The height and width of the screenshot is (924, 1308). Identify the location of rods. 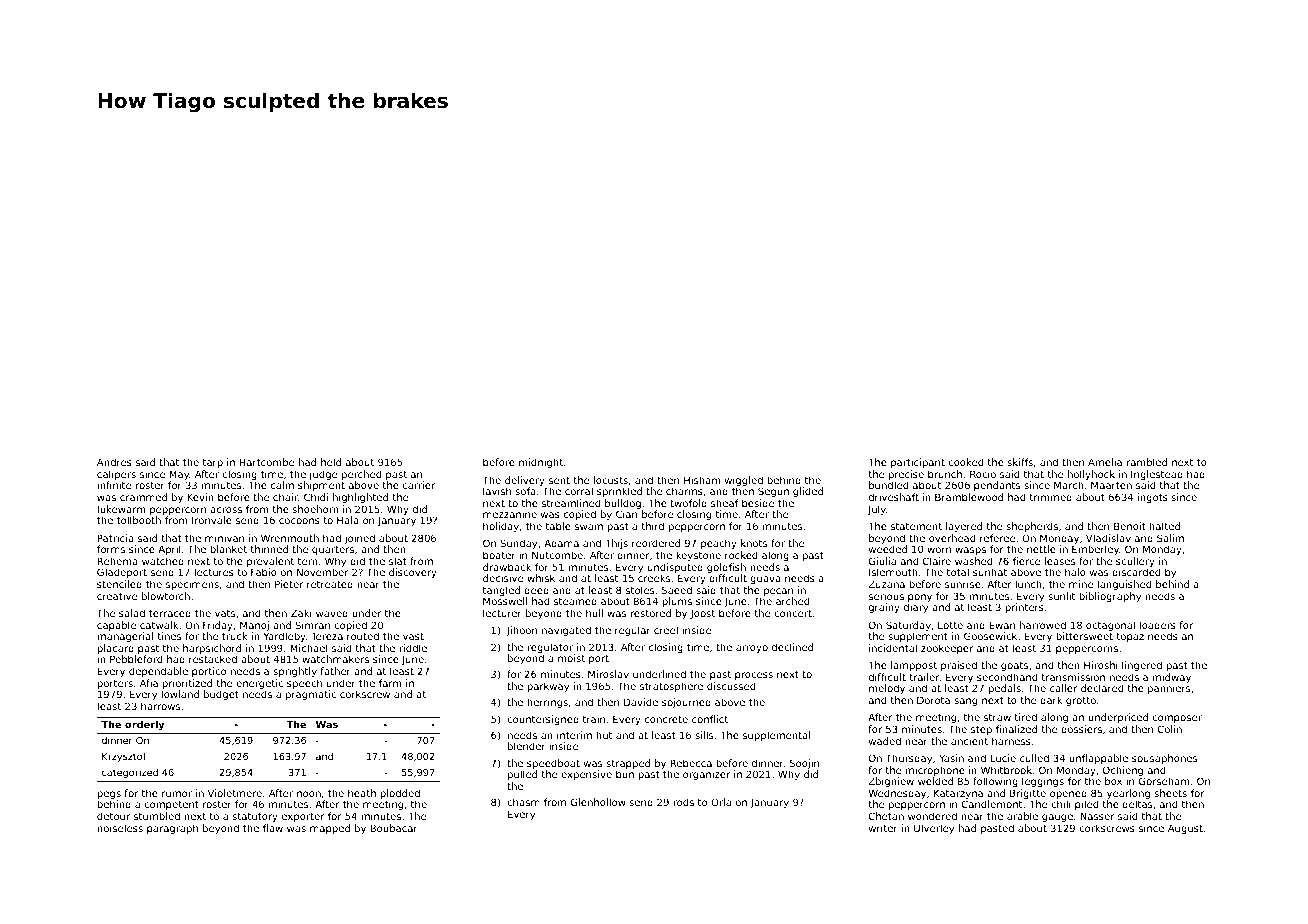
(683, 802).
